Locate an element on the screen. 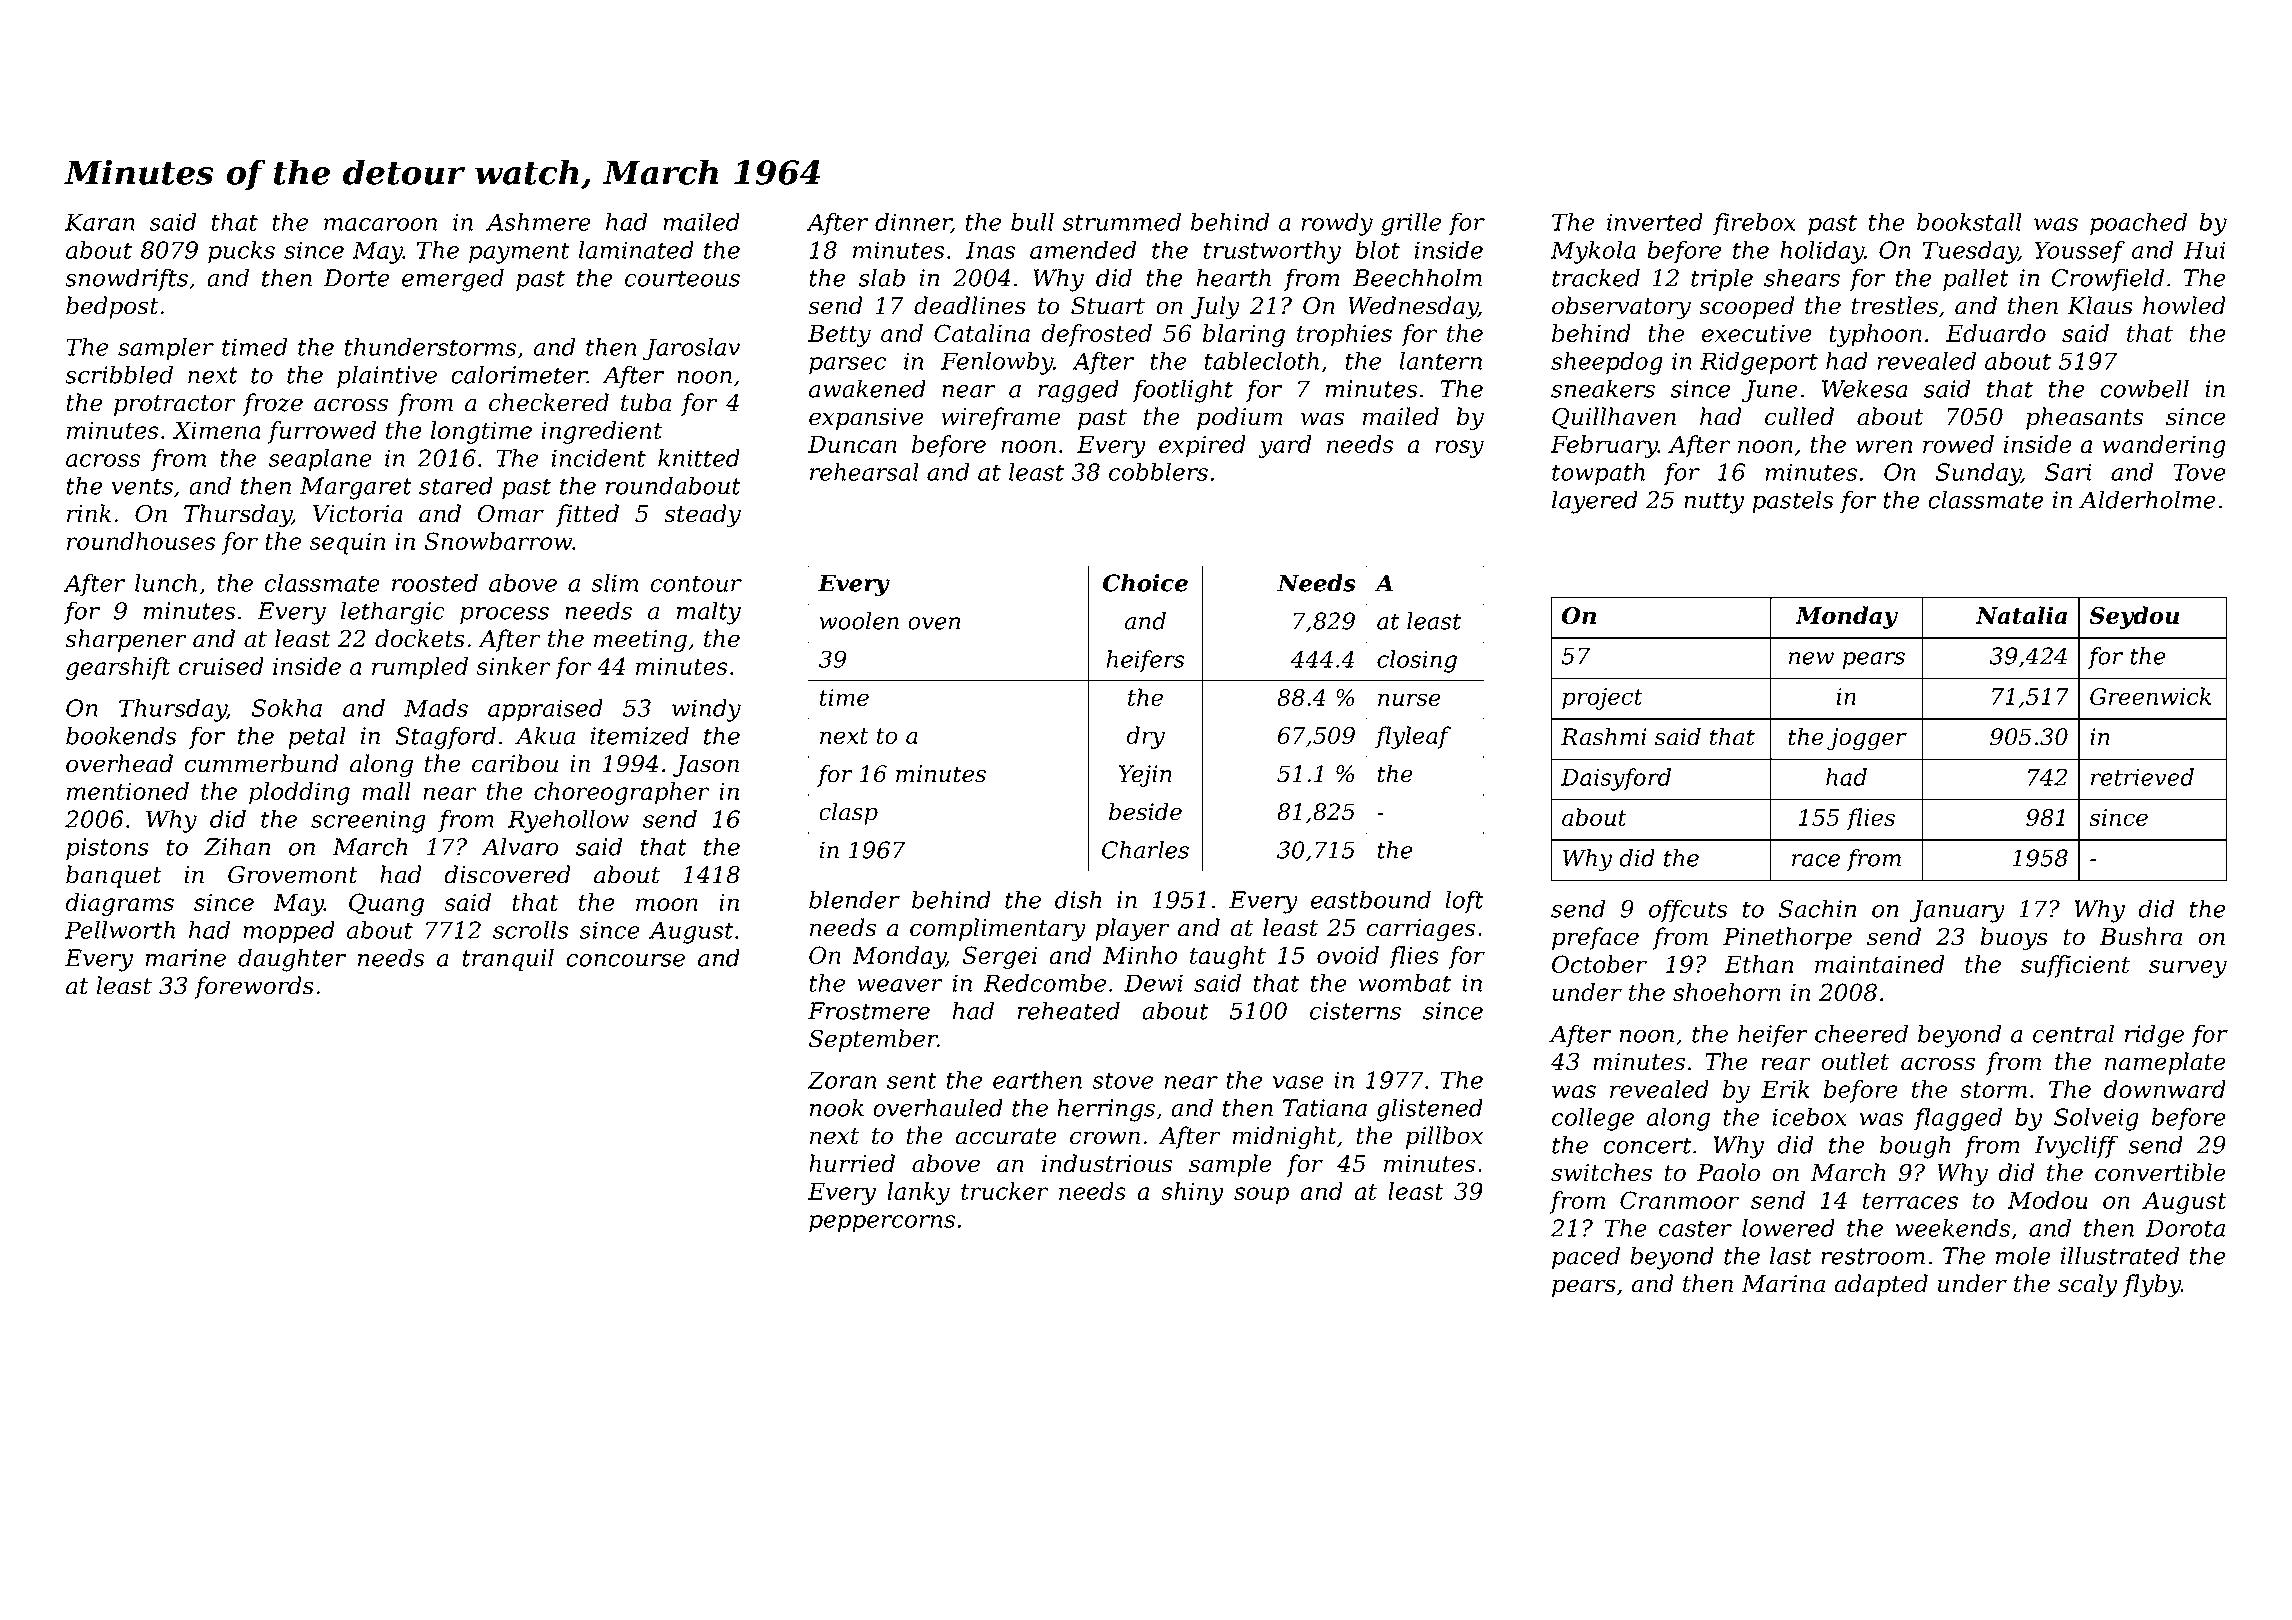 The image size is (2292, 1620). peppercorns is located at coordinates (882, 1224).
